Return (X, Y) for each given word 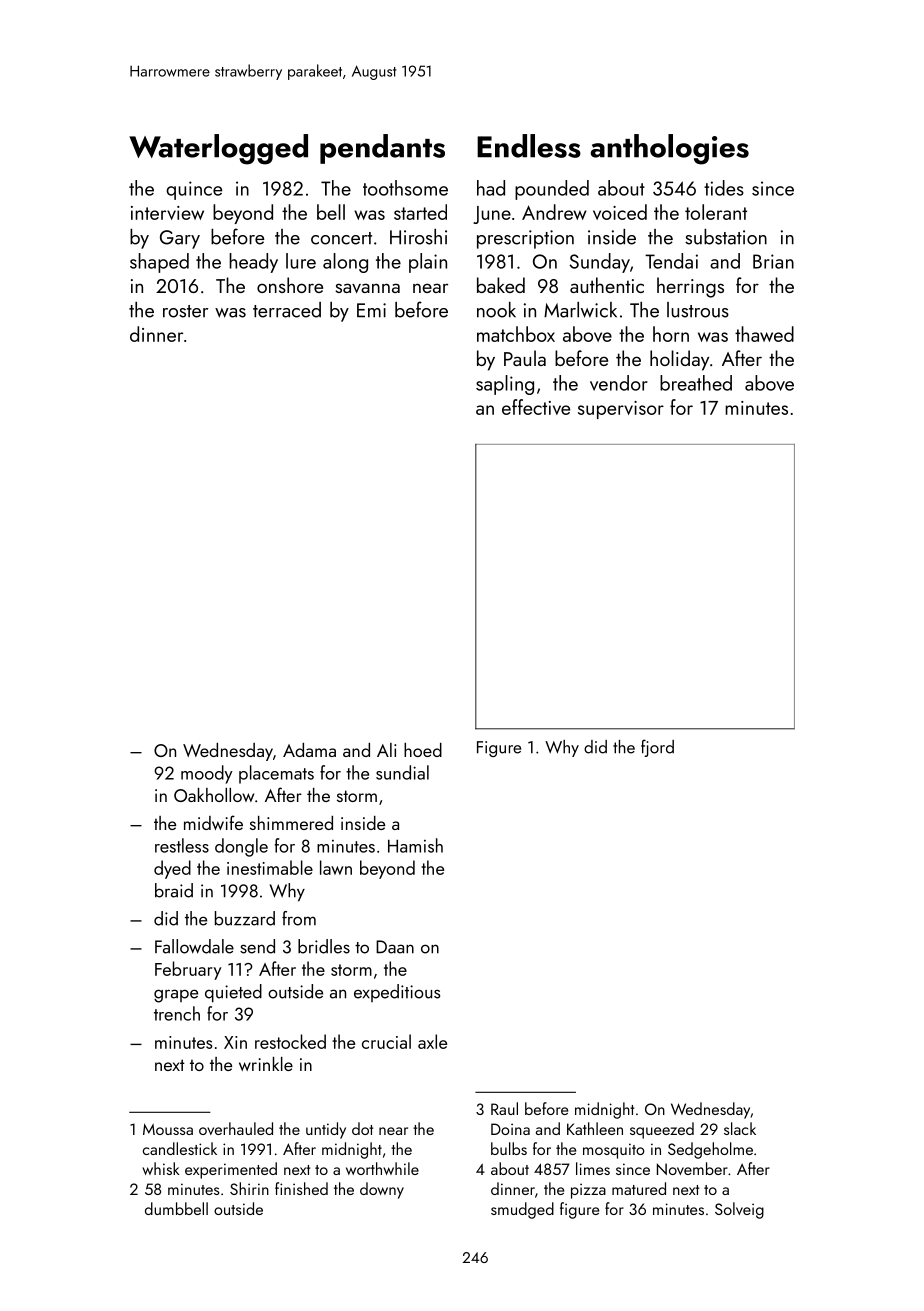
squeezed (662, 1130)
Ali (386, 750)
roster (185, 311)
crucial (386, 1041)
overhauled (236, 1128)
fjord (657, 748)
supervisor (621, 410)
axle (432, 1041)
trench (177, 1013)
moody (207, 774)
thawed (764, 334)
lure (301, 261)
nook (496, 310)
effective (536, 407)
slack (740, 1128)
